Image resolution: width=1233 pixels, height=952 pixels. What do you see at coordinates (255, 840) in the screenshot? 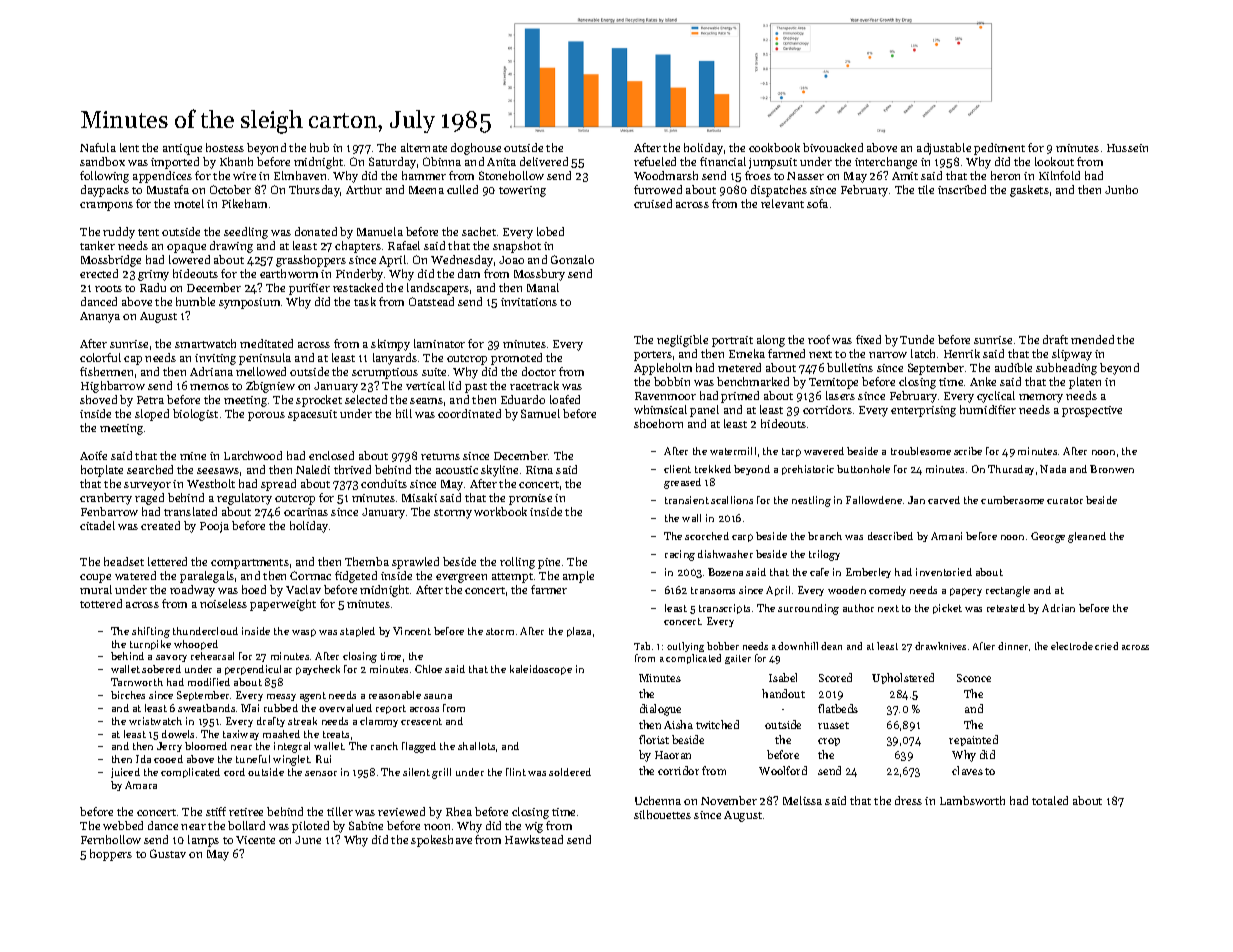
I see `Vicente` at bounding box center [255, 840].
